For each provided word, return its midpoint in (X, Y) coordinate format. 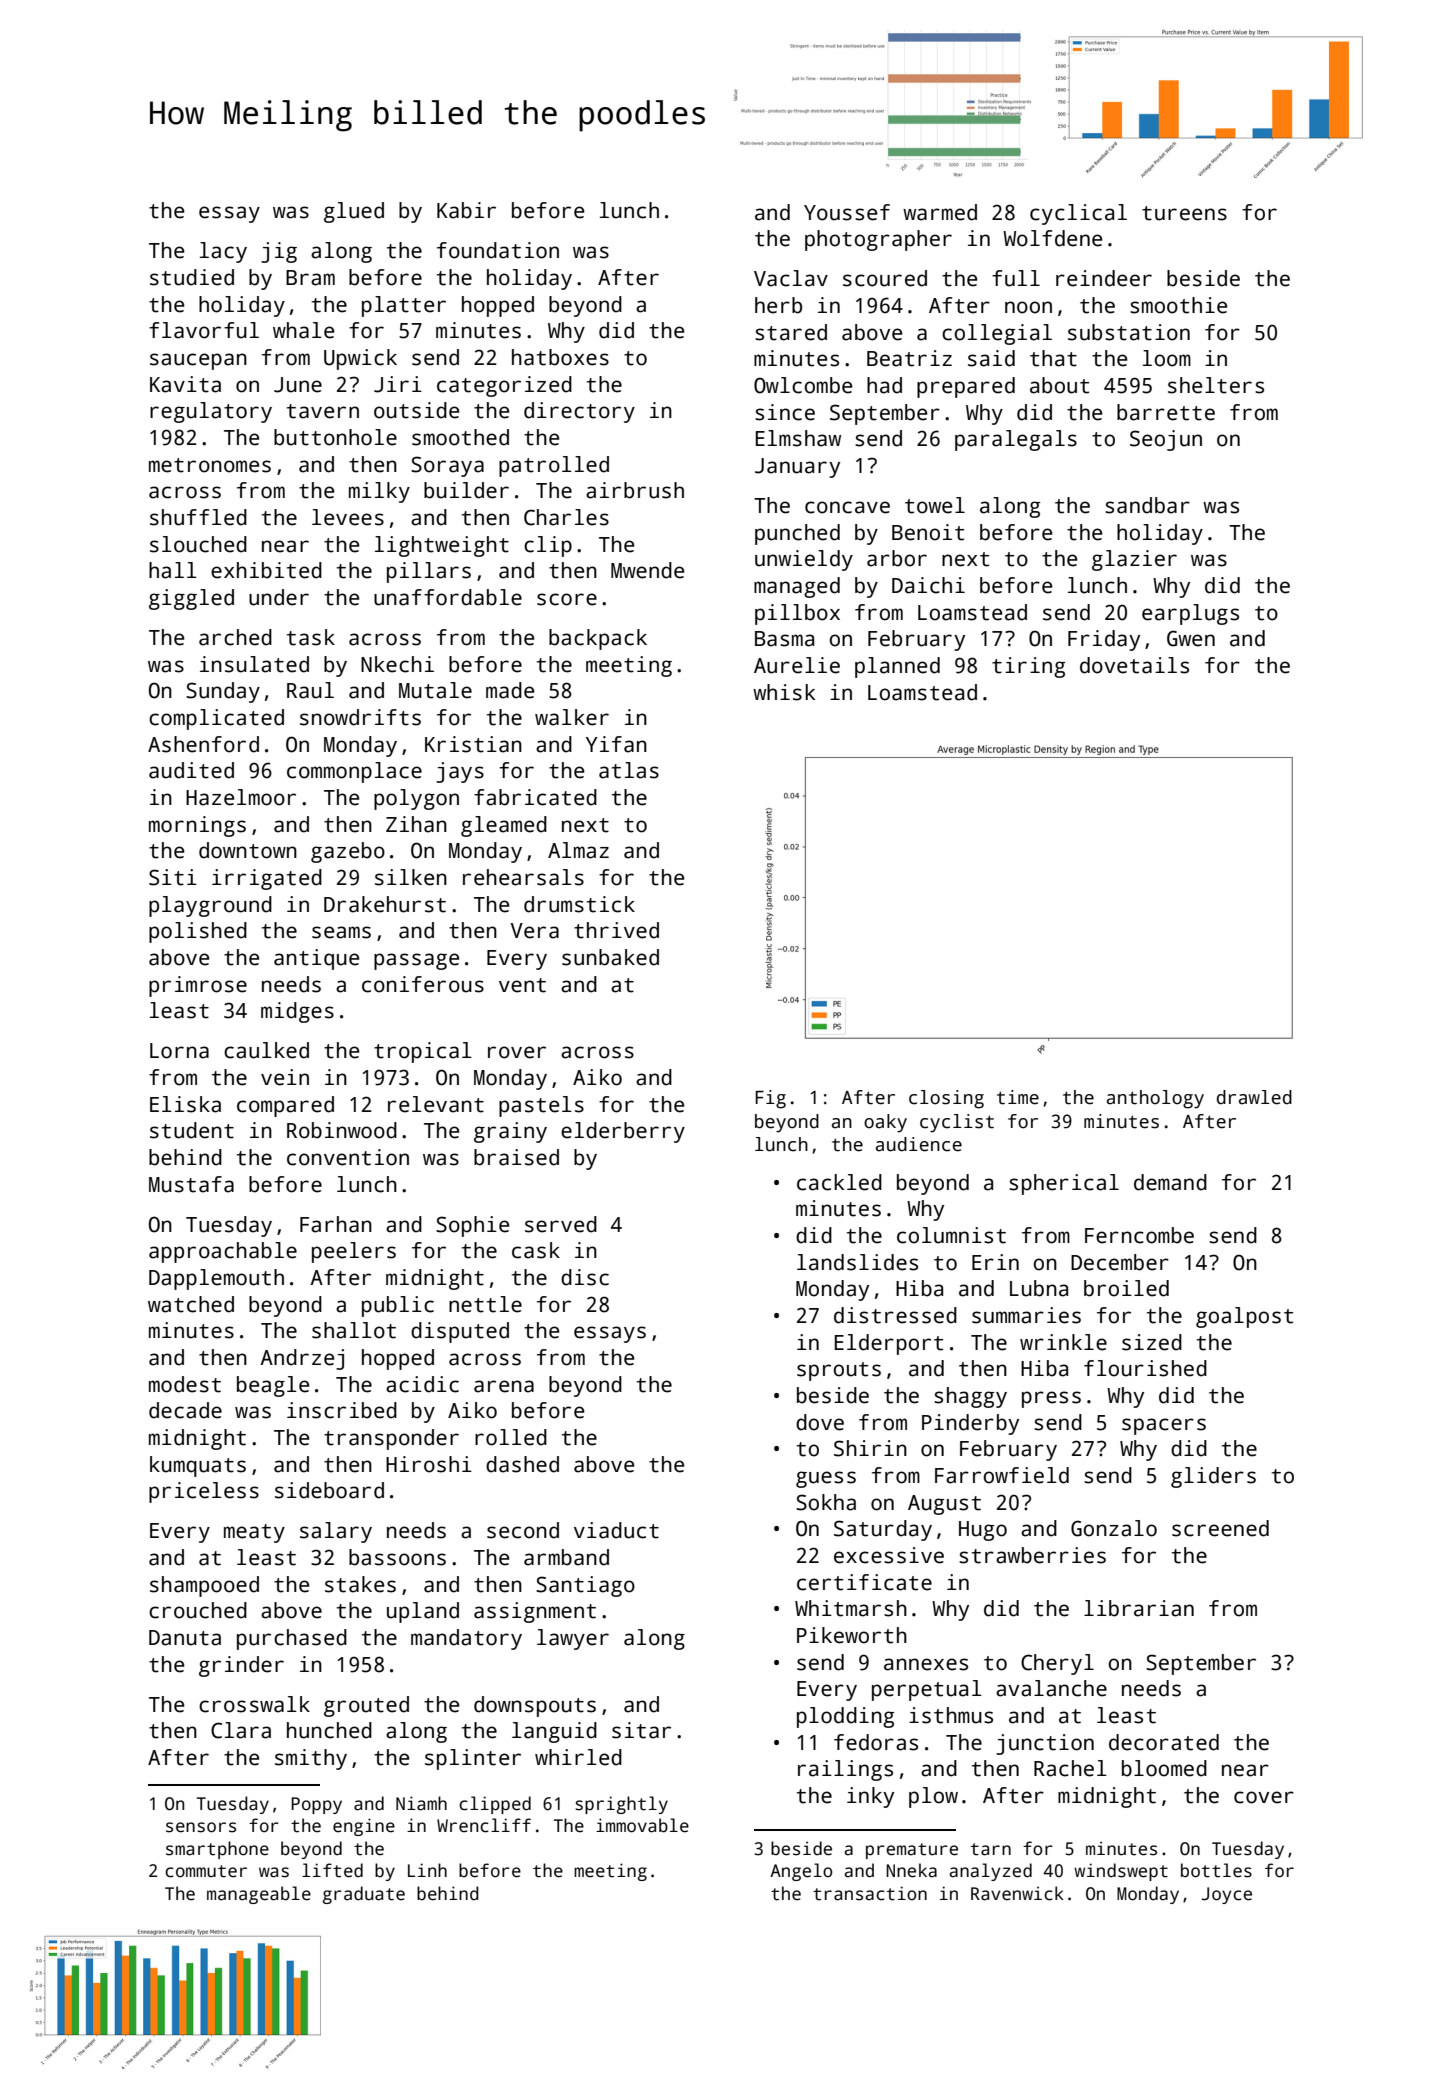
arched (235, 637)
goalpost (1244, 1317)
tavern (323, 411)
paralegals (1016, 440)
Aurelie (797, 665)
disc (585, 1277)
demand (1170, 1182)
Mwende (647, 570)
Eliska (185, 1104)
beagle (273, 1386)
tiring (1028, 667)
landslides (857, 1262)
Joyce (1227, 1895)
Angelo (801, 1872)
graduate (364, 1895)
